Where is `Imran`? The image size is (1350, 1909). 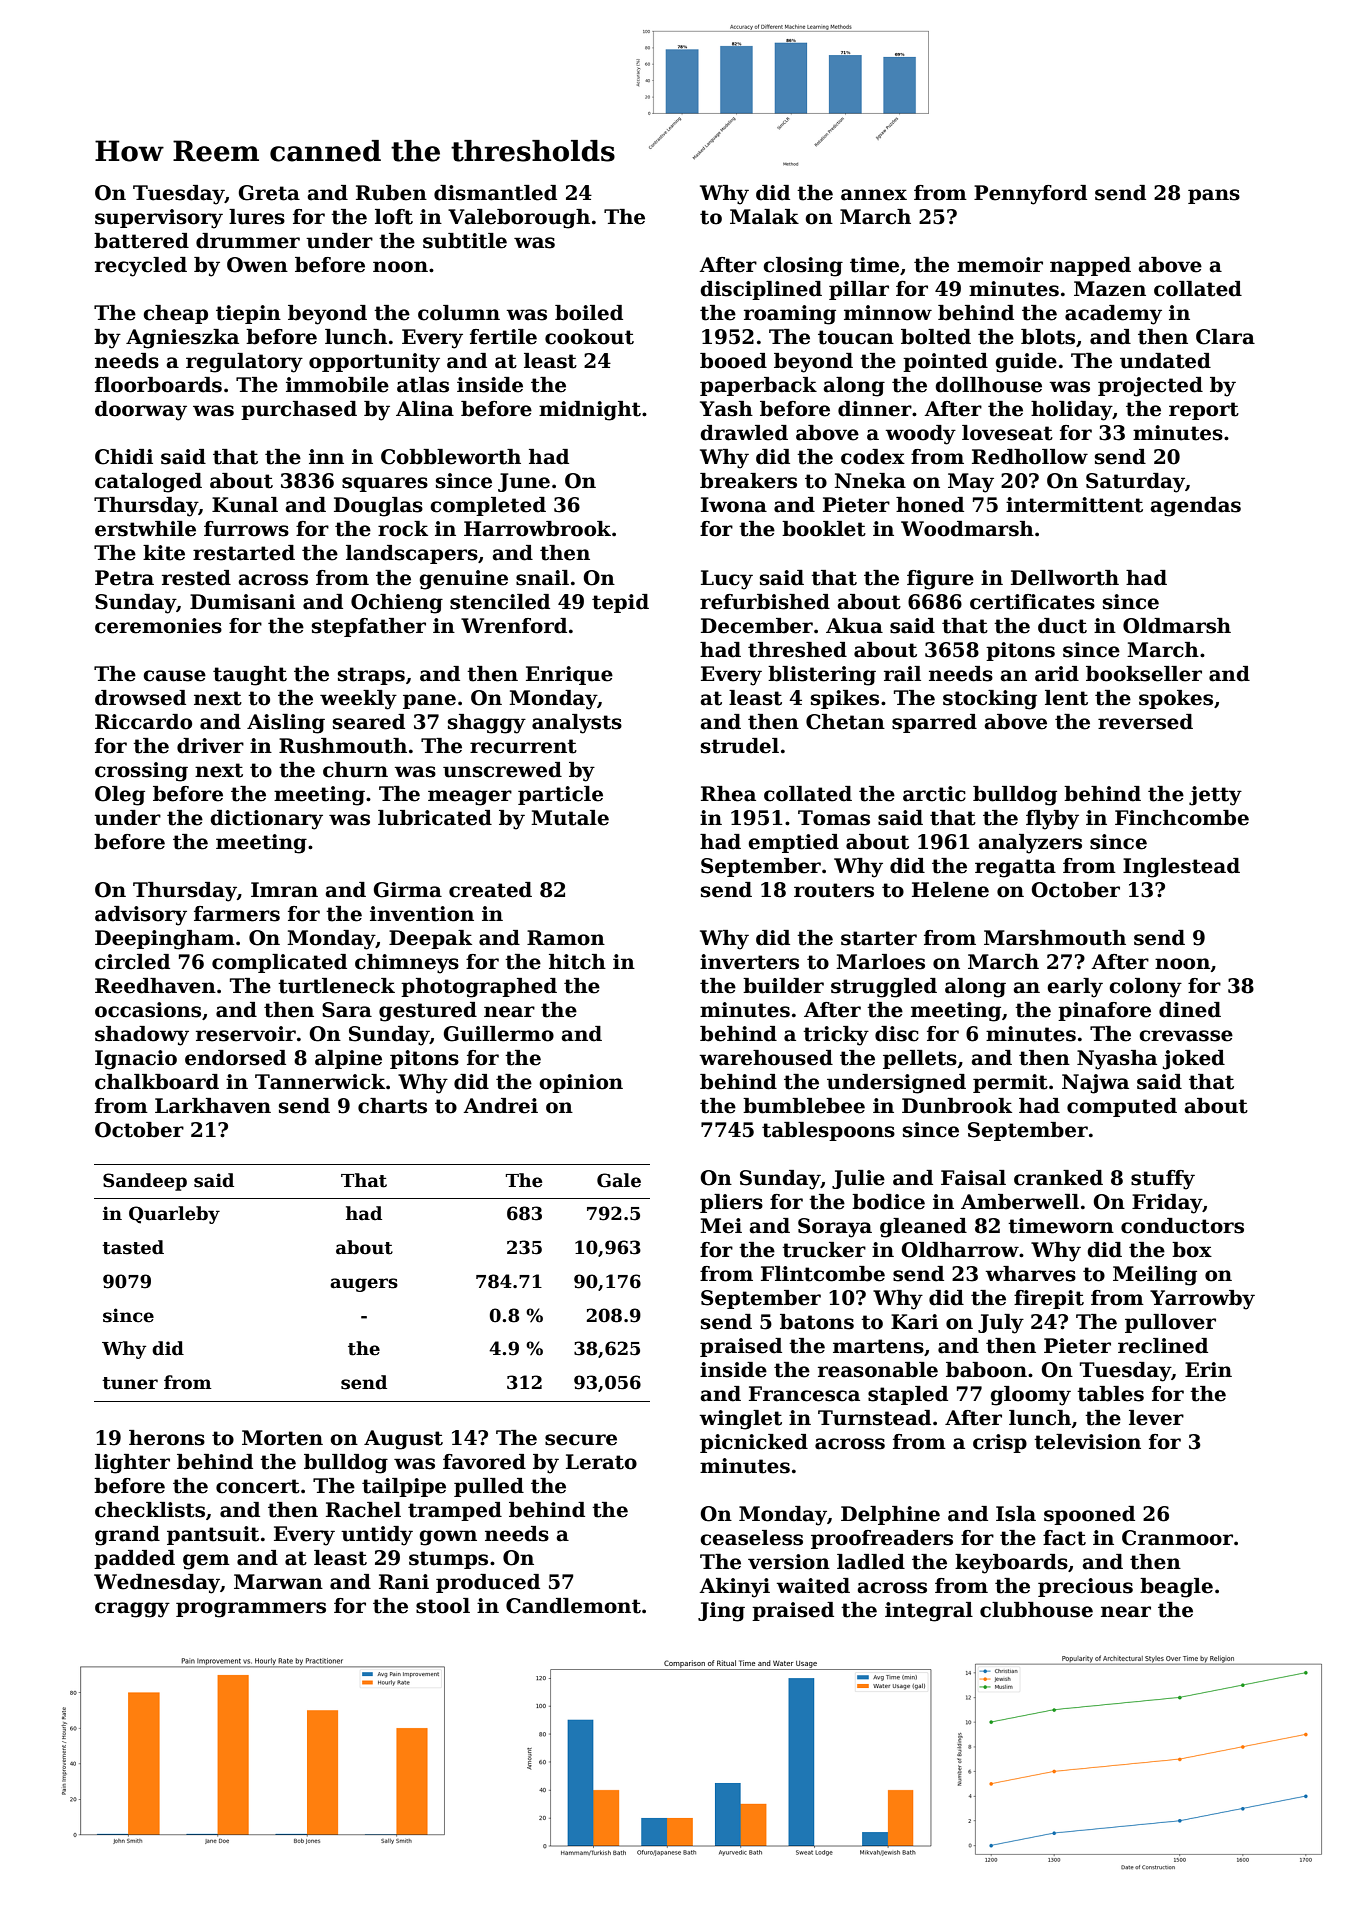 Imran is located at coordinates (284, 890).
